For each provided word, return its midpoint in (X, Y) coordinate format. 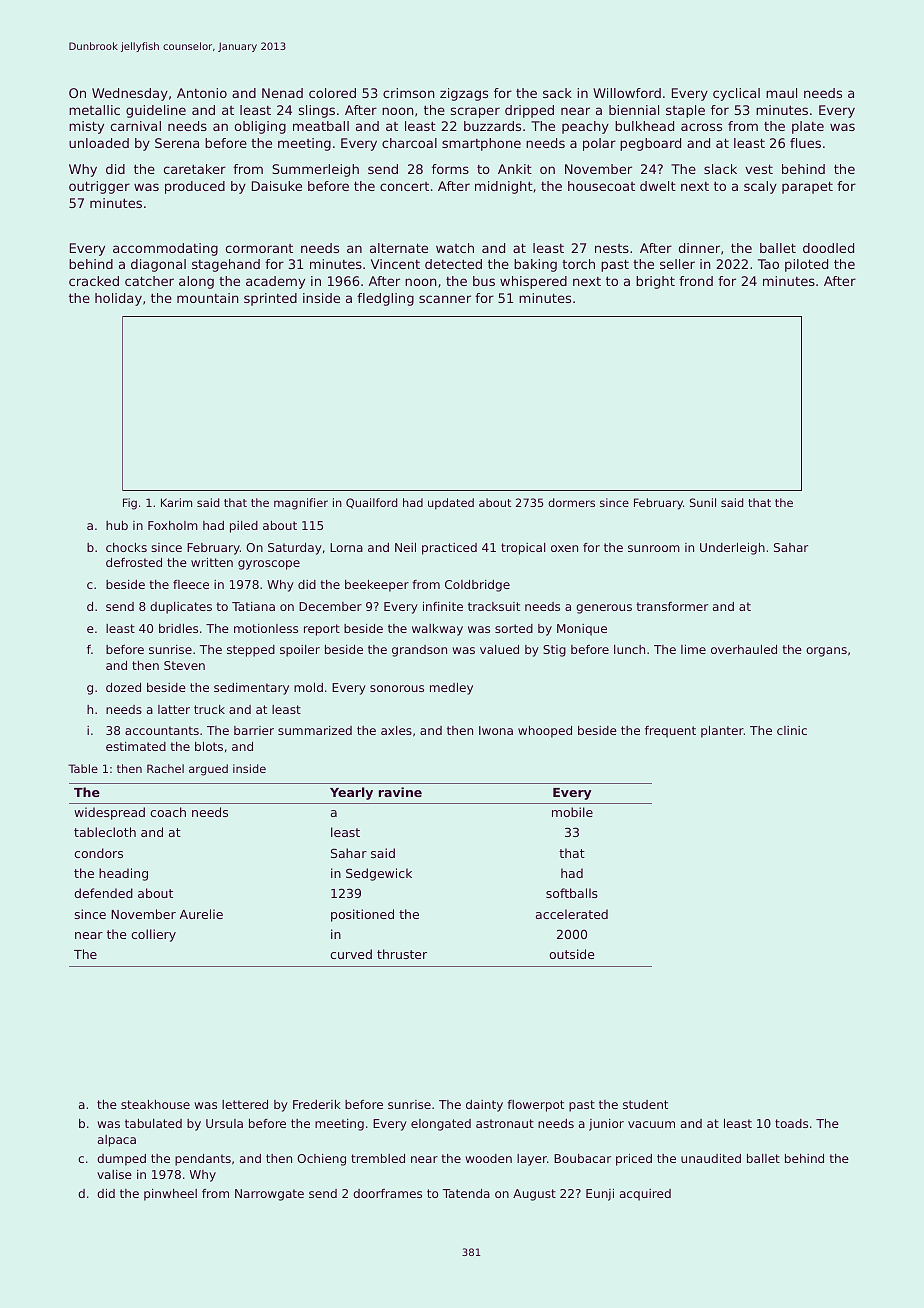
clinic (792, 730)
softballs (572, 893)
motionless (266, 628)
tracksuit (494, 606)
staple (685, 111)
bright (655, 282)
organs (826, 652)
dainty (484, 1106)
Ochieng (321, 1160)
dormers (571, 502)
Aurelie (201, 914)
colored (332, 93)
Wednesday (130, 94)
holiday (118, 299)
